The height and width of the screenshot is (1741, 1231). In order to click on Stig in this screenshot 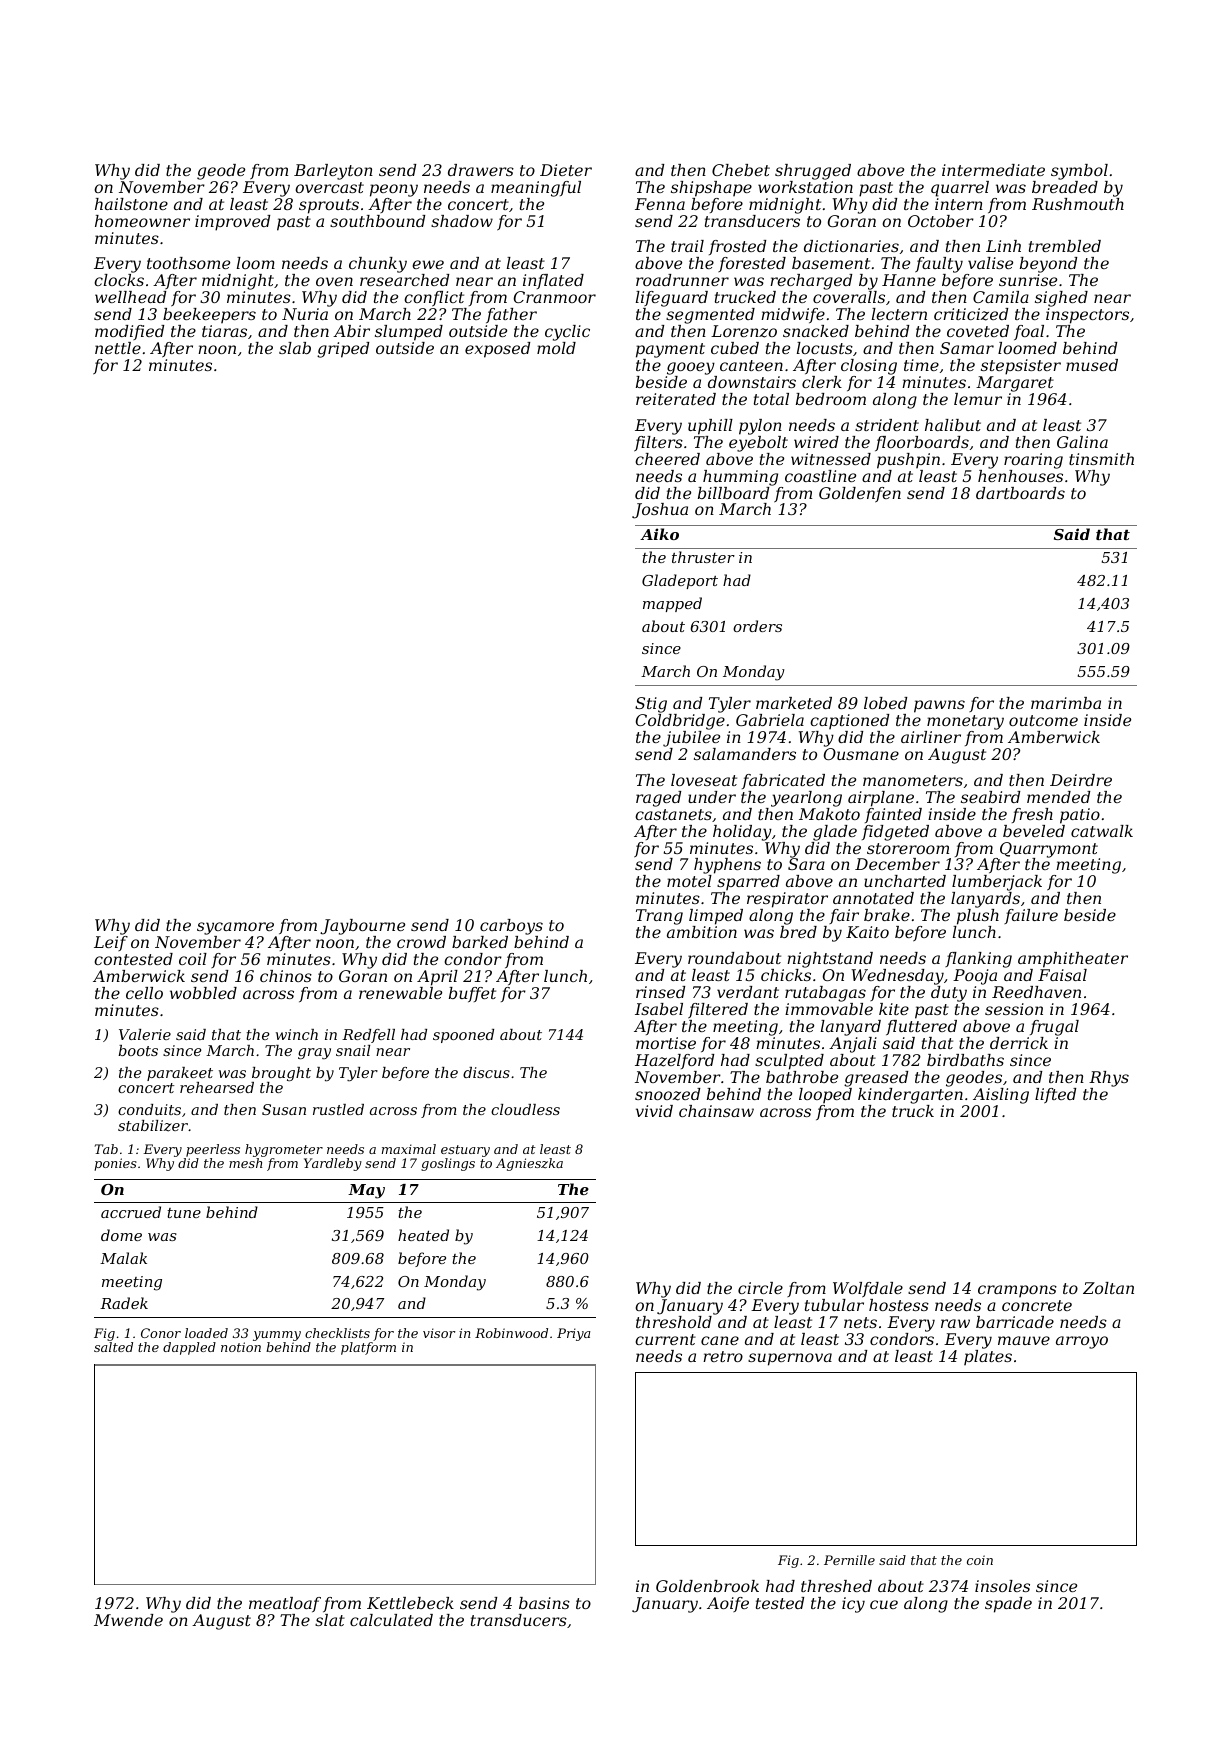, I will do `click(651, 705)`.
